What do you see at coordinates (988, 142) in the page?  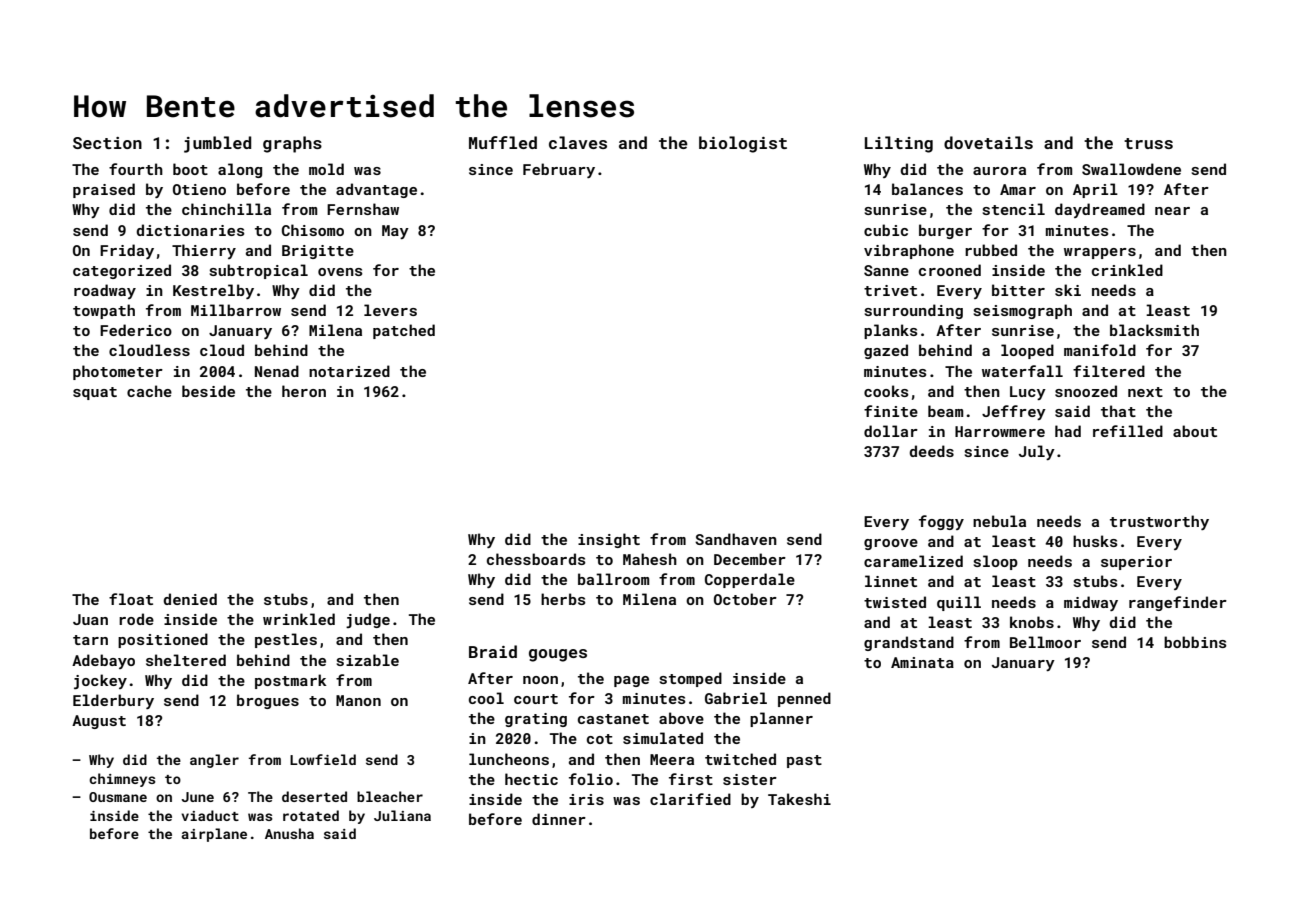 I see `dovetails` at bounding box center [988, 142].
